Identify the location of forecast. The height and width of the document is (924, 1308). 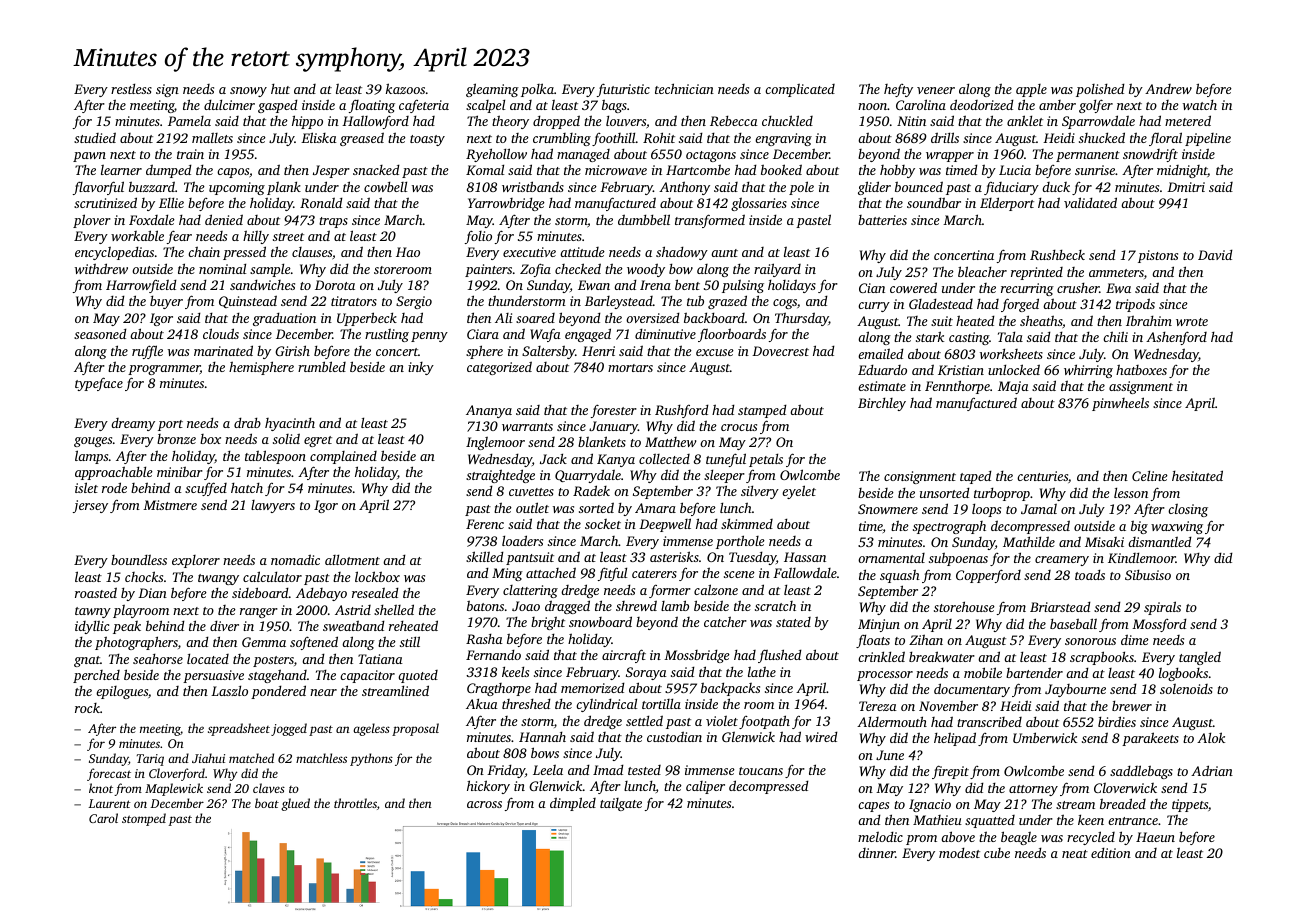
(109, 774).
